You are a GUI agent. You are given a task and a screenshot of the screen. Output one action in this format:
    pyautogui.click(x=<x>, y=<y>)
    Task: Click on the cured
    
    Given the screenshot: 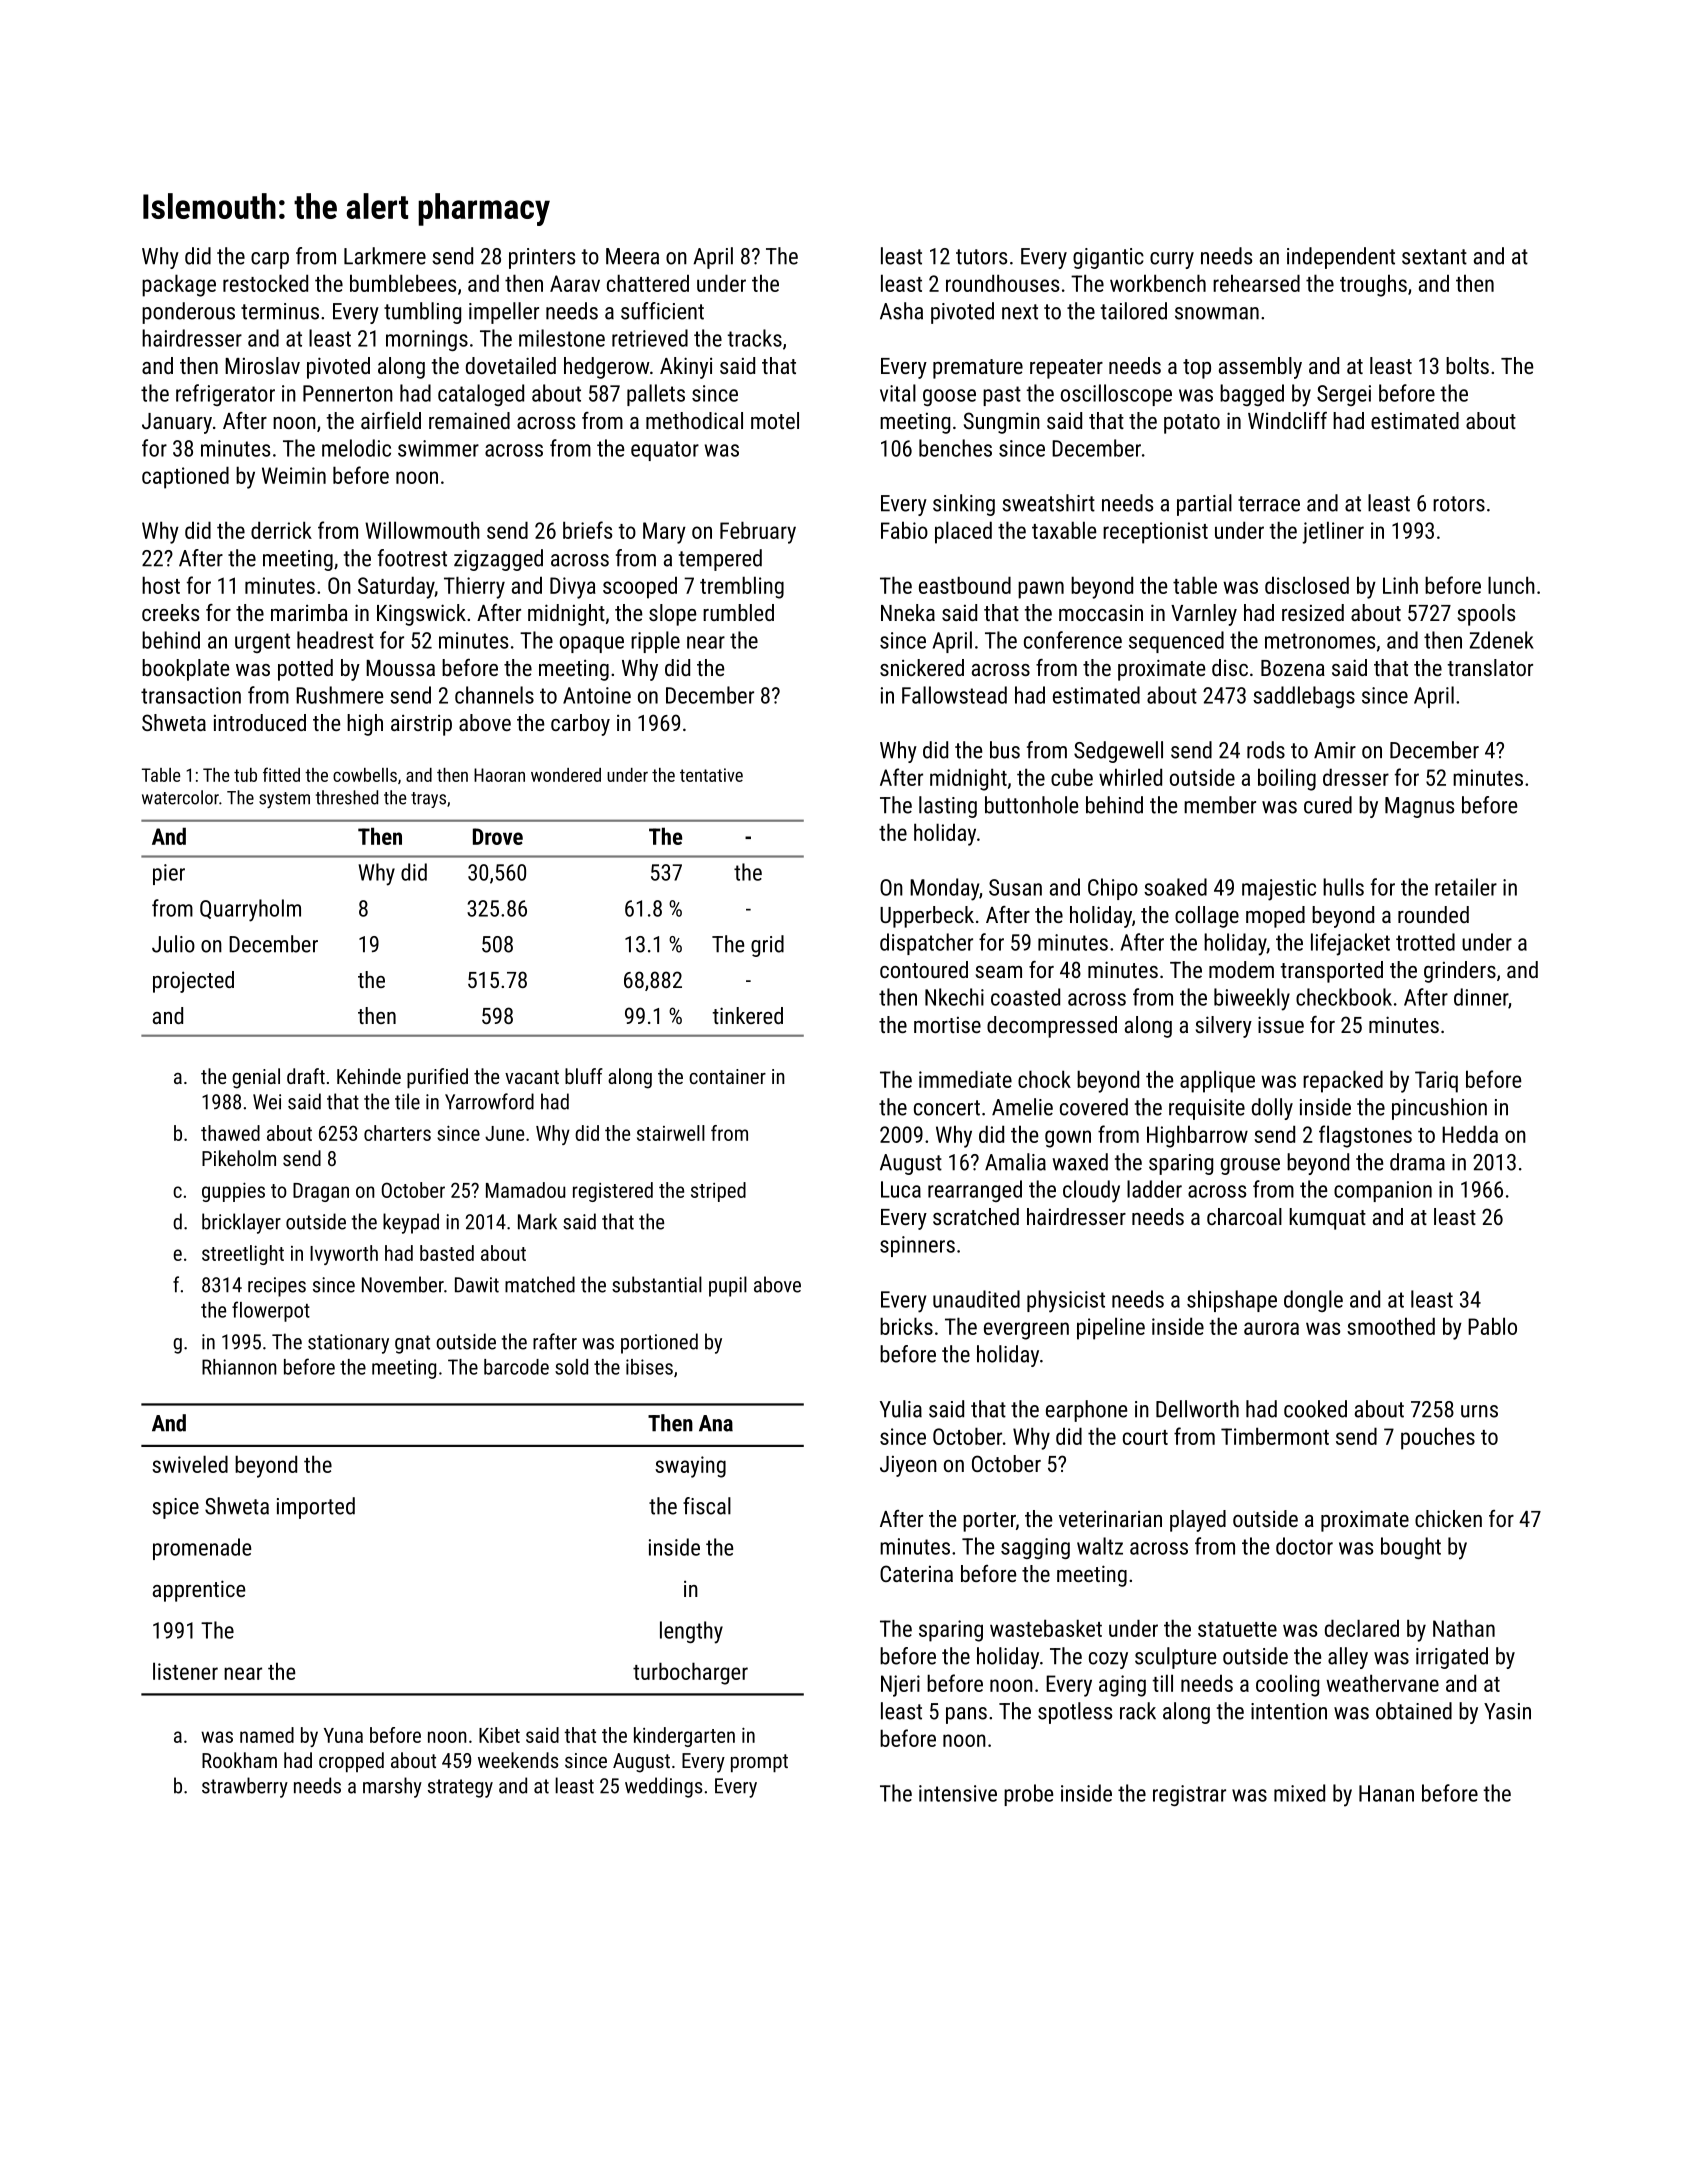 What is the action you would take?
    pyautogui.click(x=1328, y=805)
